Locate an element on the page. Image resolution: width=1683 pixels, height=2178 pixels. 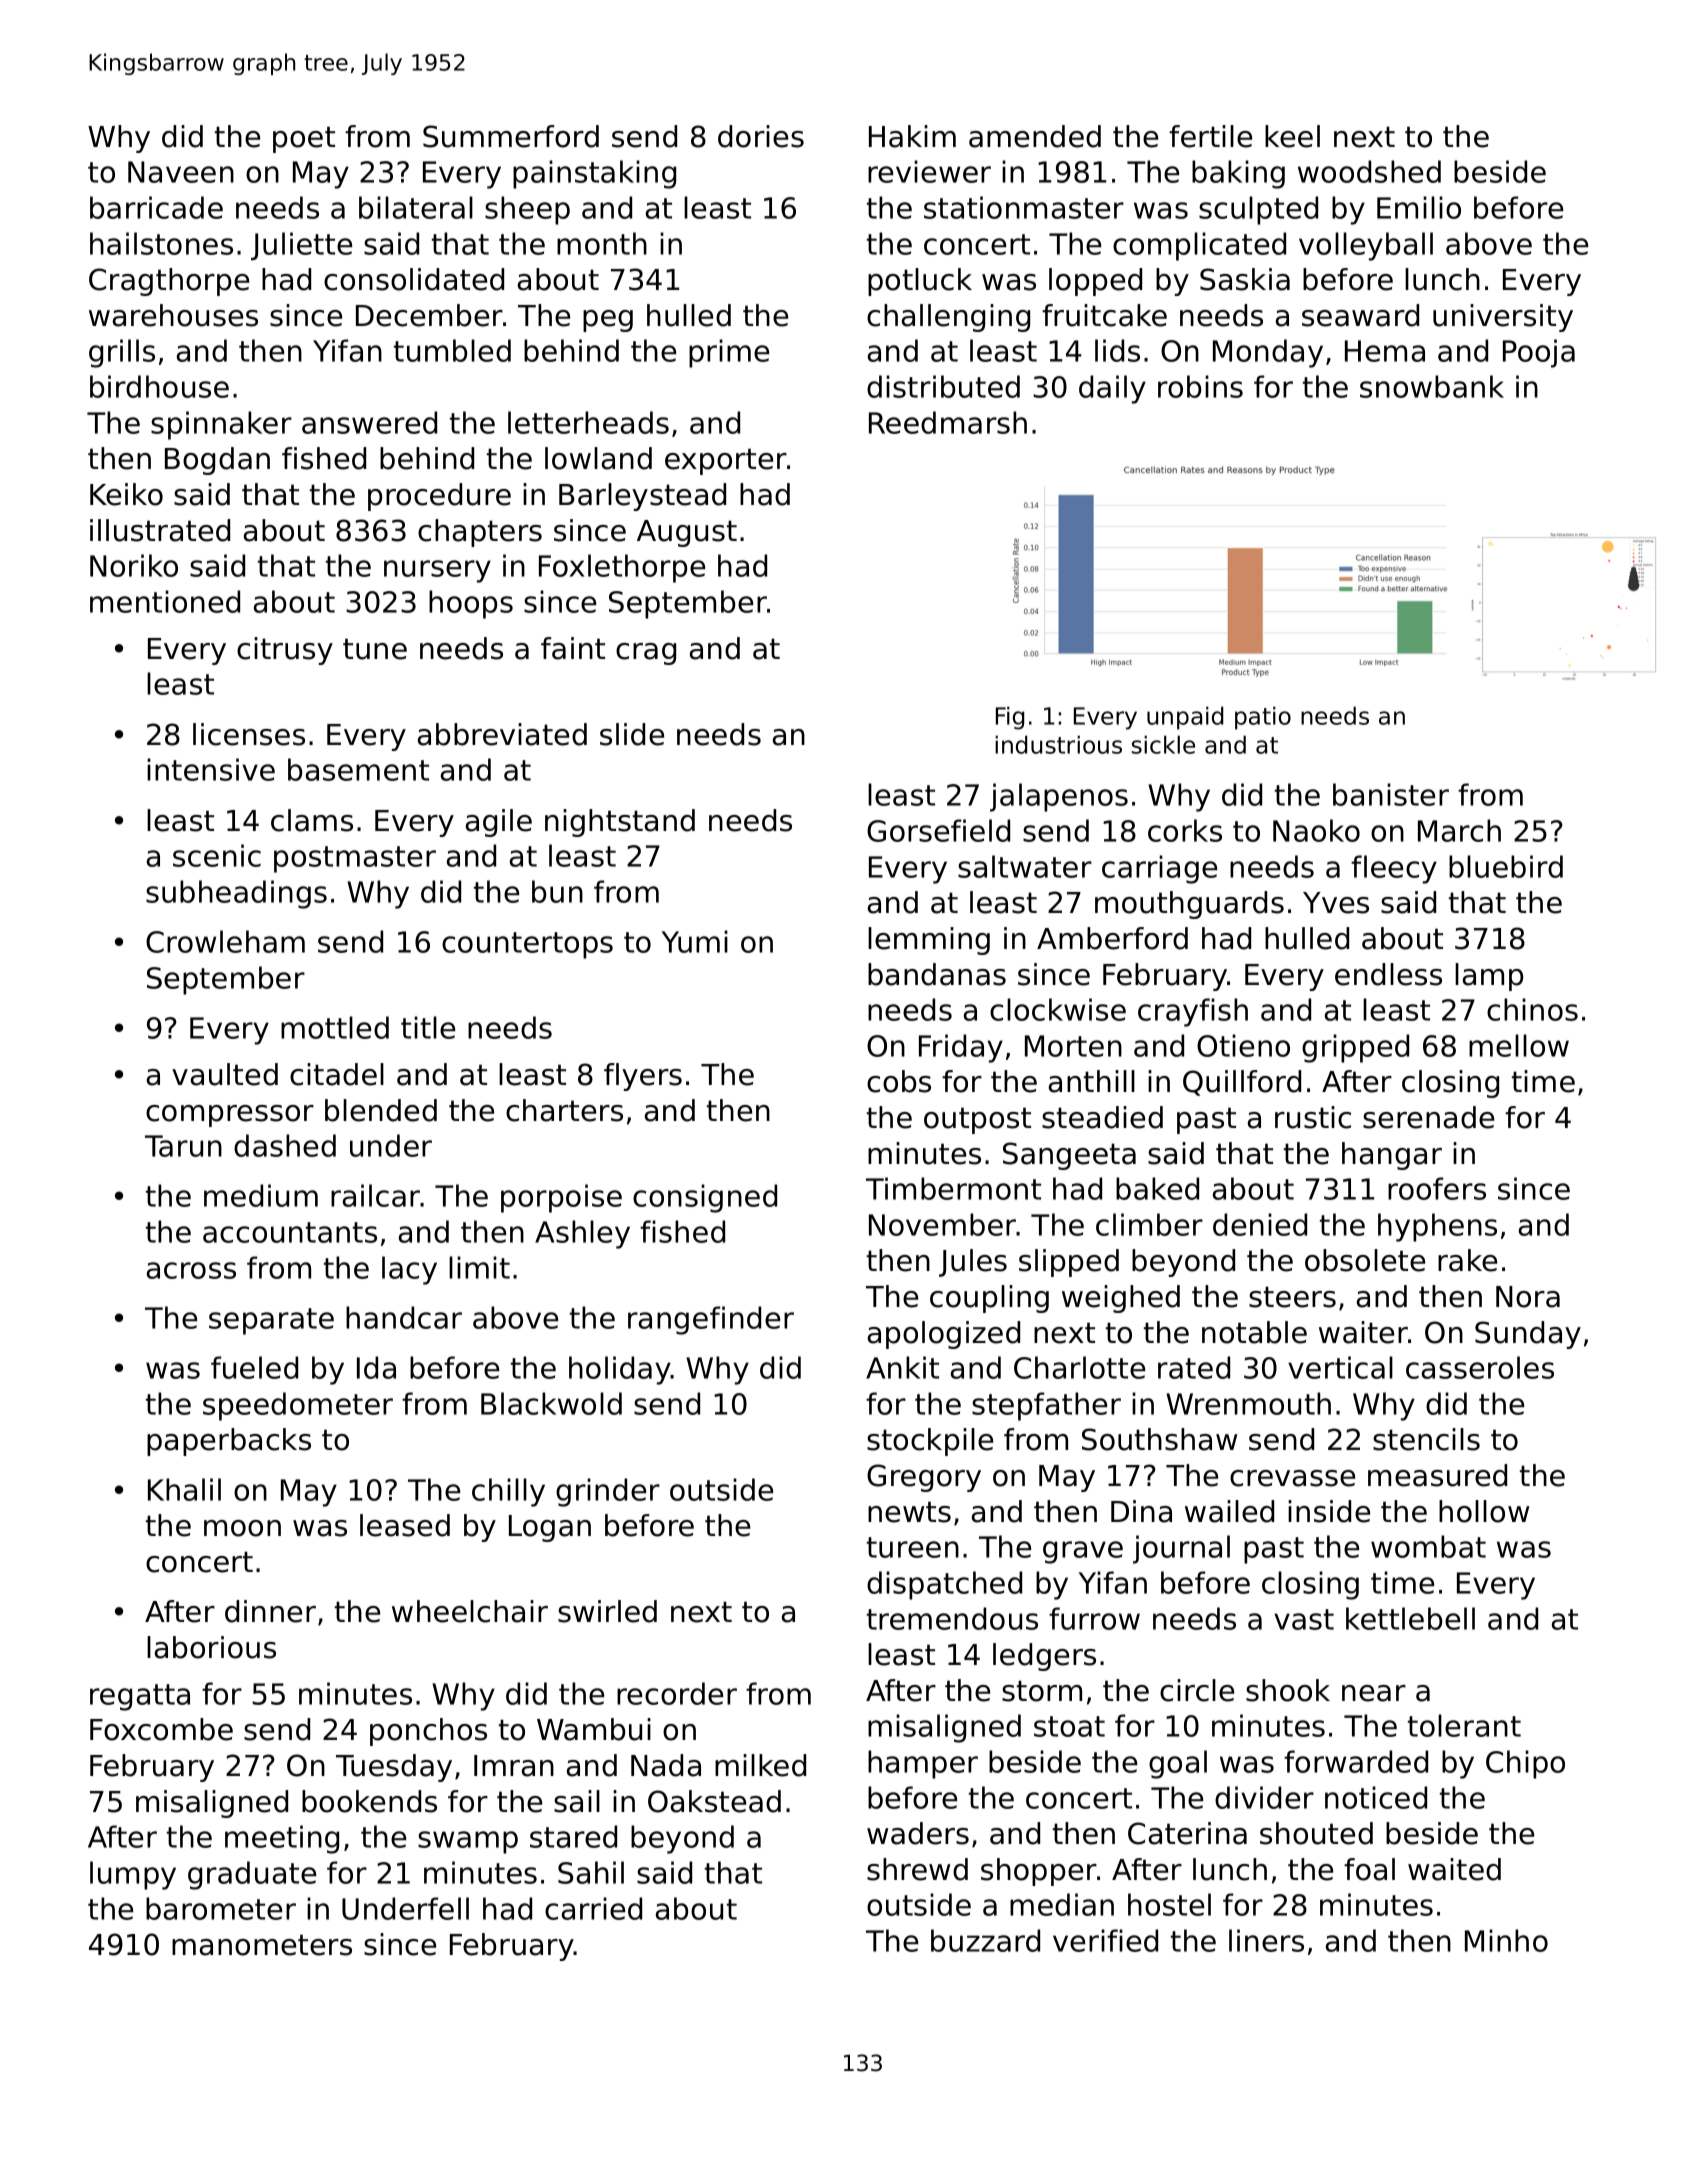
carried is located at coordinates (593, 1908).
